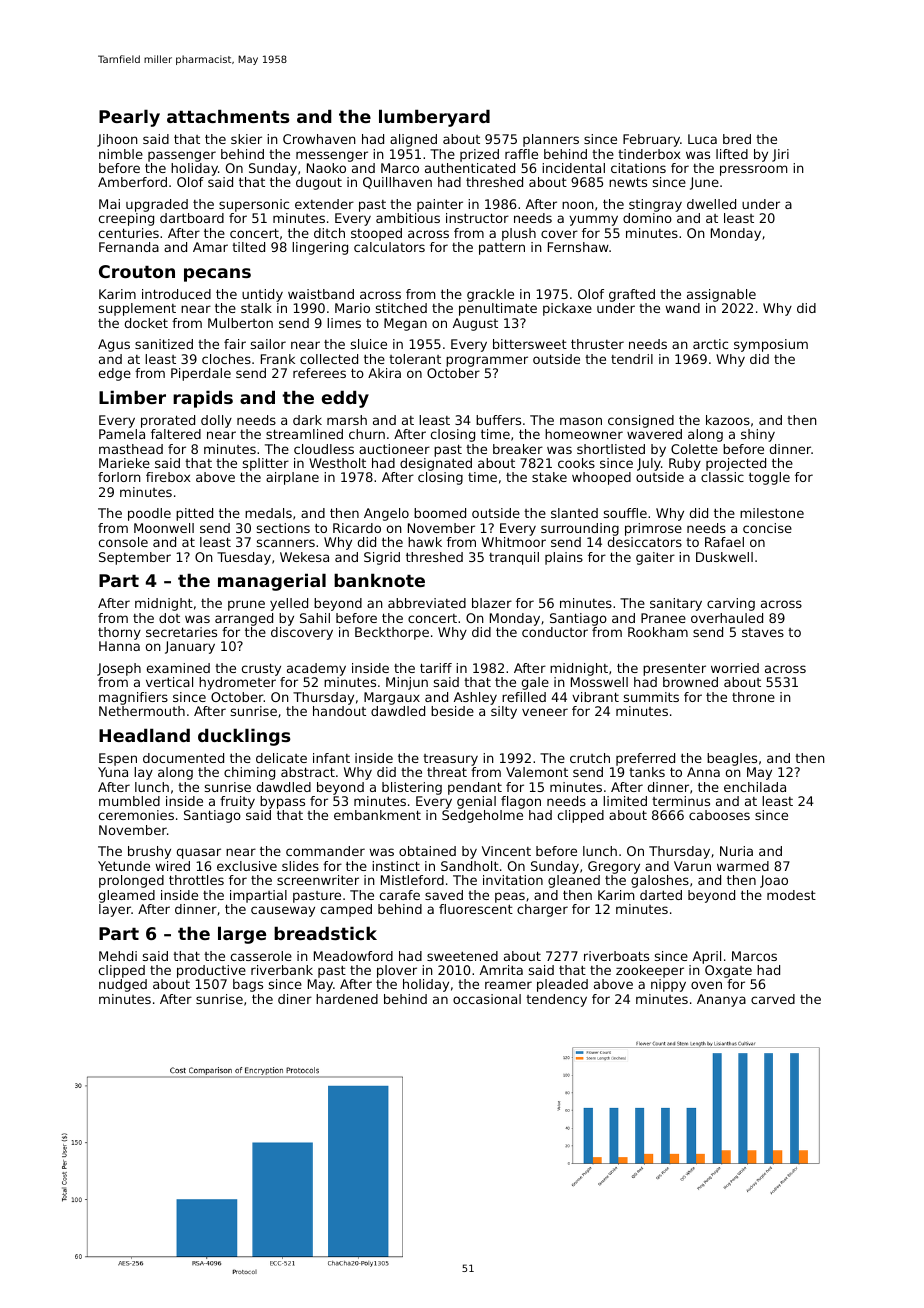  Describe the element at coordinates (118, 759) in the screenshot. I see `Espen` at that location.
